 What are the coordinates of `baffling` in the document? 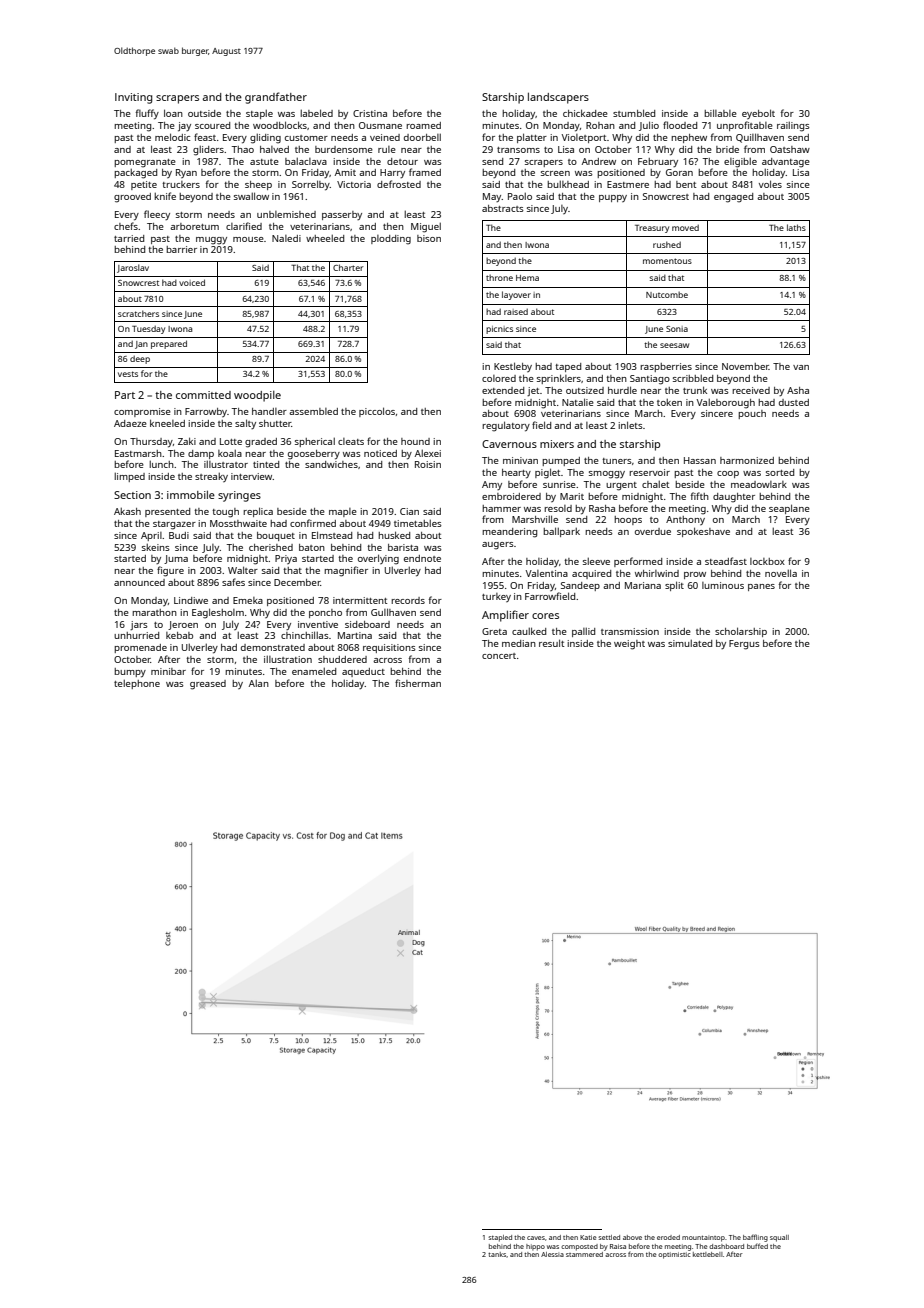 It's located at (755, 1238).
